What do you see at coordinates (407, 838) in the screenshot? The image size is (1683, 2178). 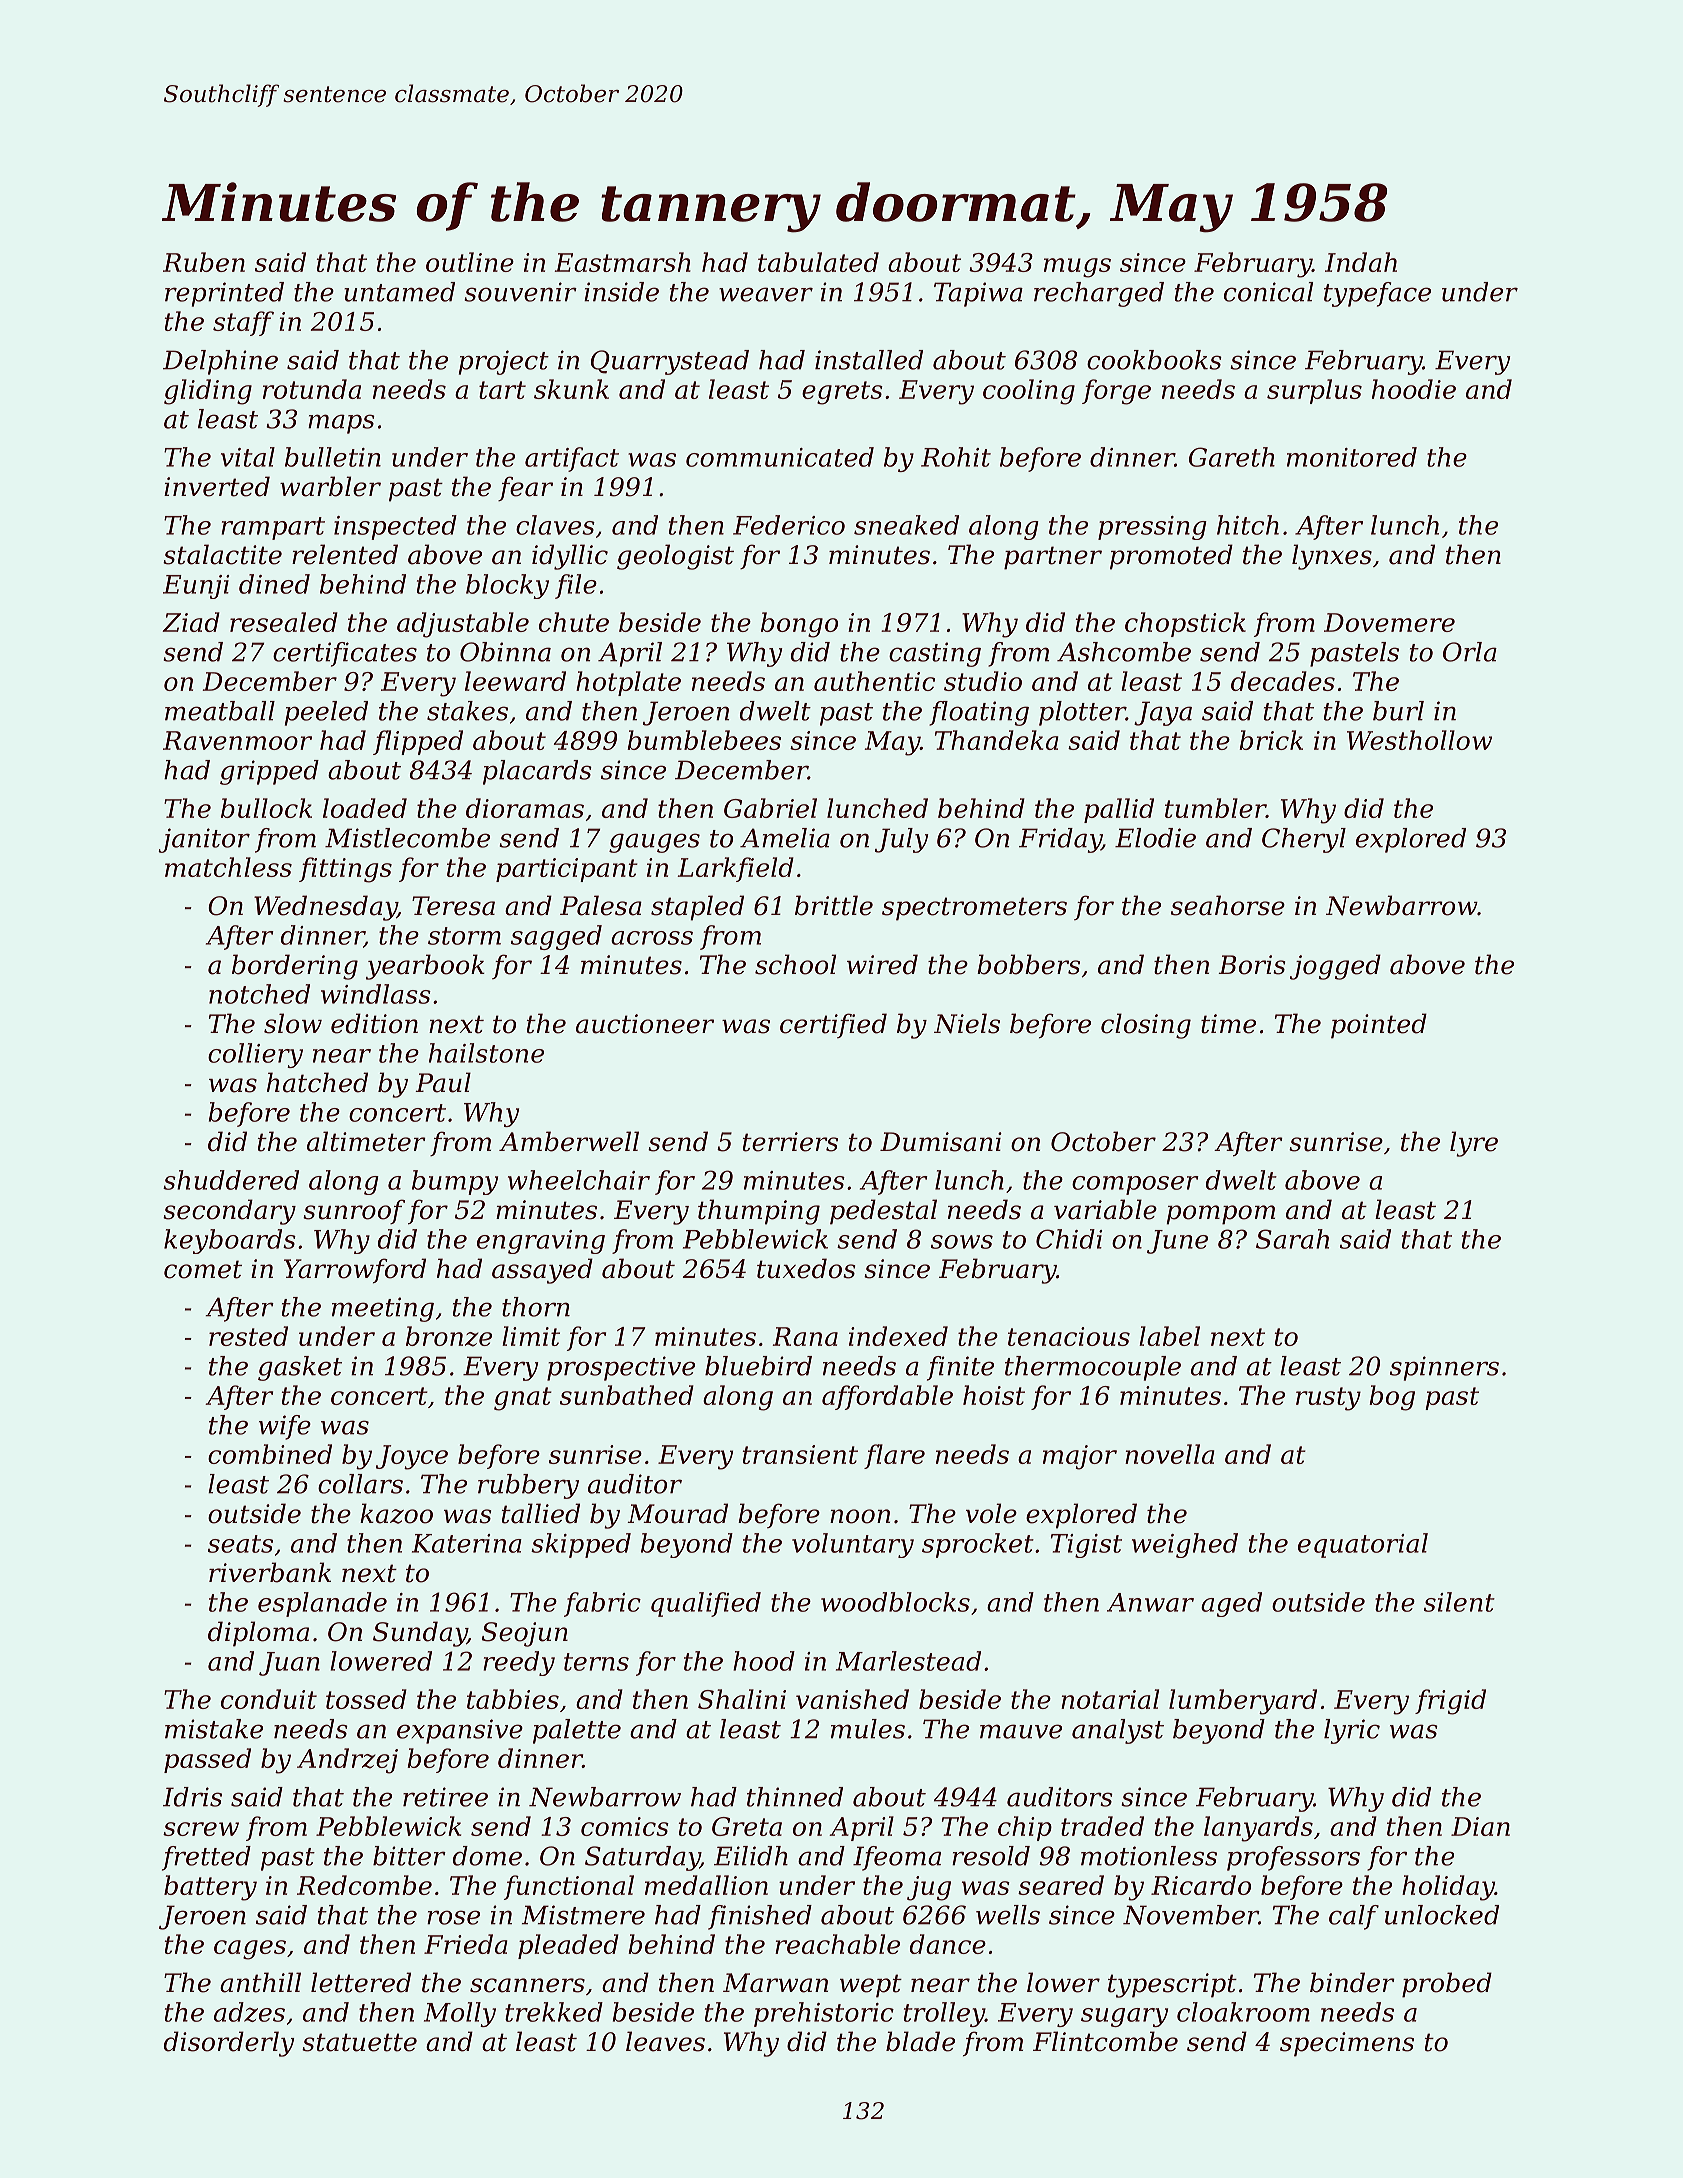 I see `Mistlecombe` at bounding box center [407, 838].
